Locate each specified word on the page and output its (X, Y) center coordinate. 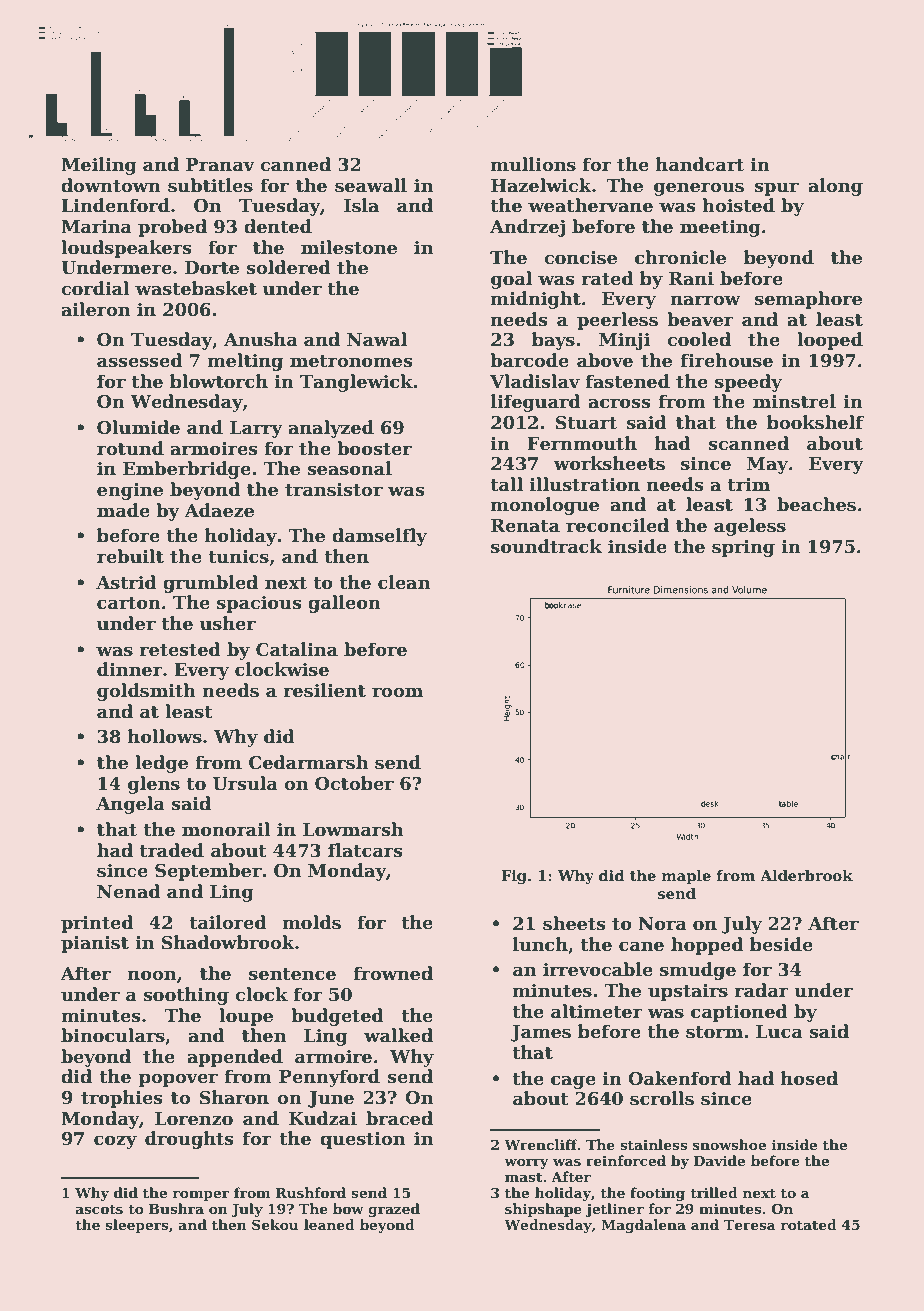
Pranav (220, 165)
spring (743, 548)
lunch (540, 944)
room (397, 692)
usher (228, 623)
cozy (115, 1142)
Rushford (311, 1192)
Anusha (261, 339)
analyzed (331, 429)
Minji (624, 341)
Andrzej (527, 228)
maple (686, 877)
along (835, 187)
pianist (95, 944)
